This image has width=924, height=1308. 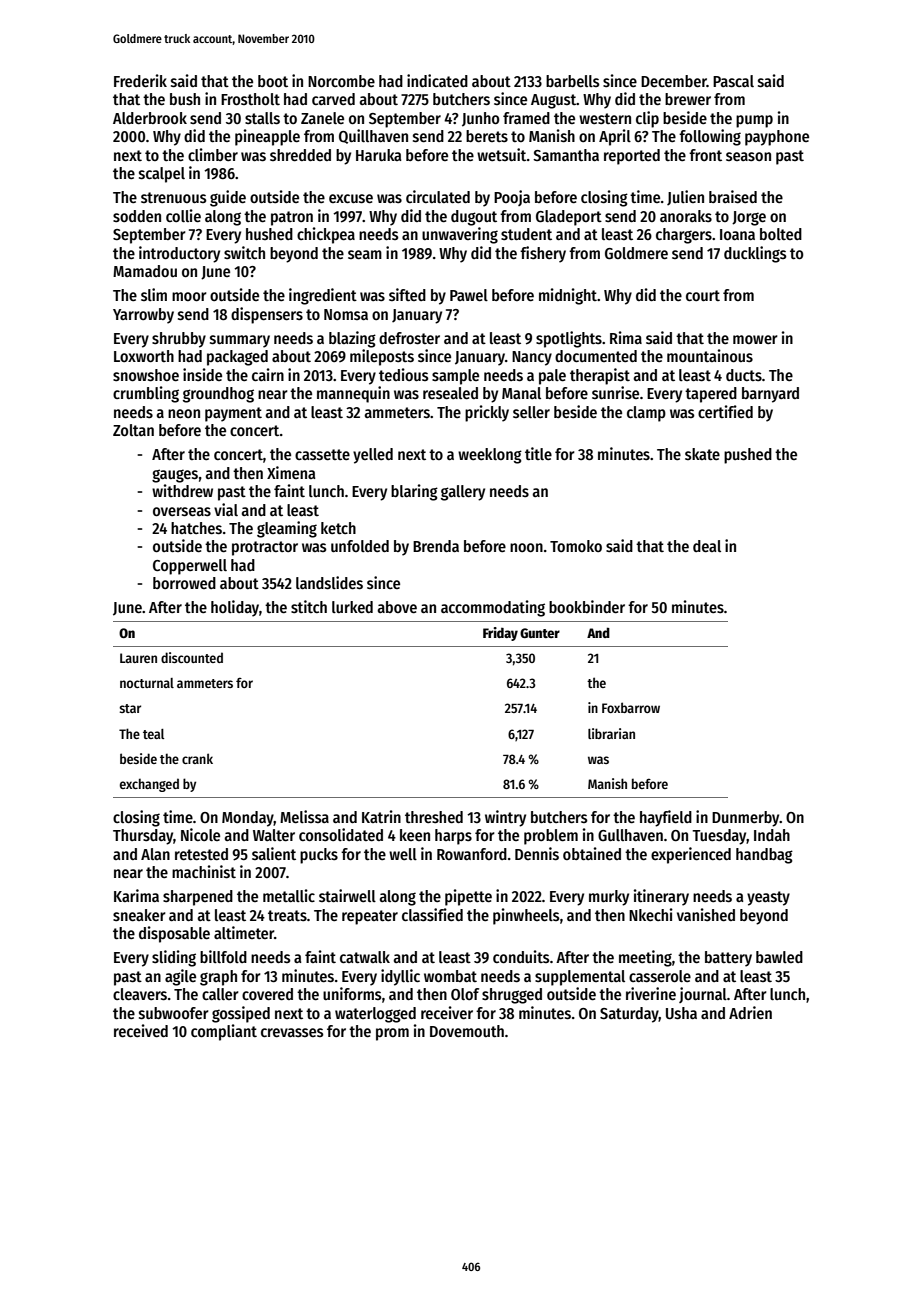 What do you see at coordinates (733, 81) in the image?
I see `Pascal` at bounding box center [733, 81].
